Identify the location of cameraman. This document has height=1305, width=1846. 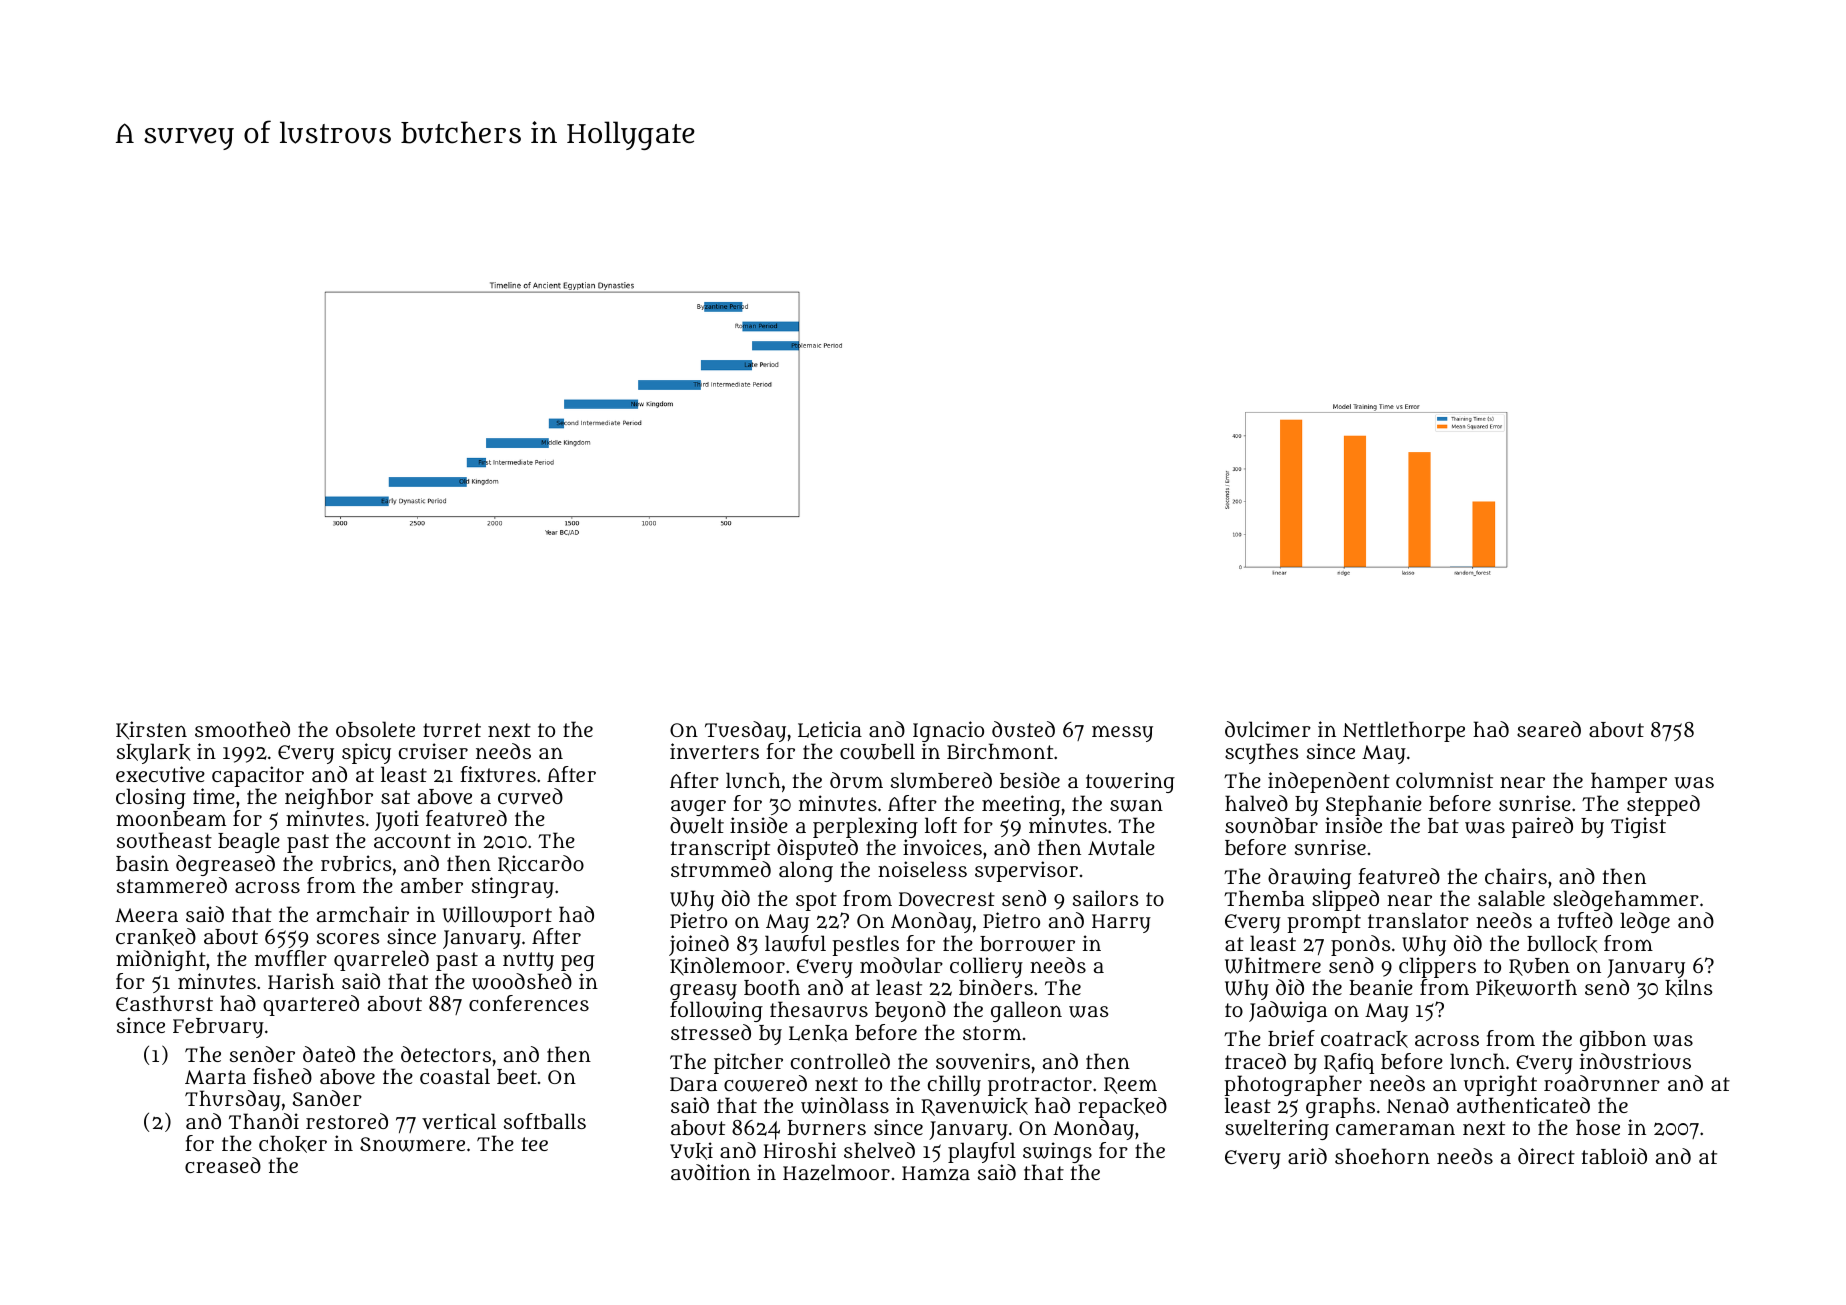
(1395, 1129).
